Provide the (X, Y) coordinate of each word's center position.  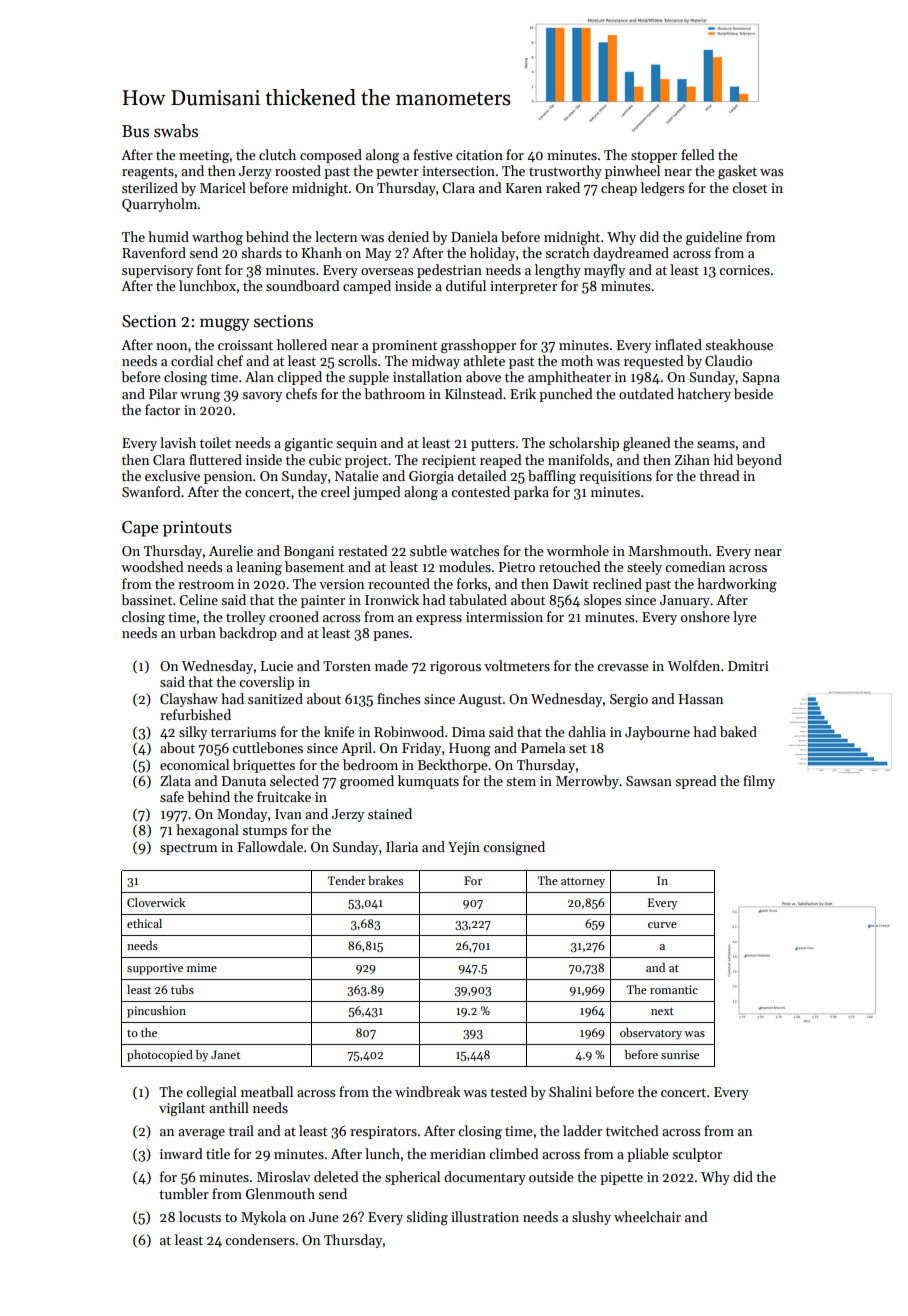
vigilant (182, 1109)
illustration (485, 1216)
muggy (225, 324)
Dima (468, 732)
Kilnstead (473, 393)
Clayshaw (189, 700)
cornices (744, 270)
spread (695, 782)
